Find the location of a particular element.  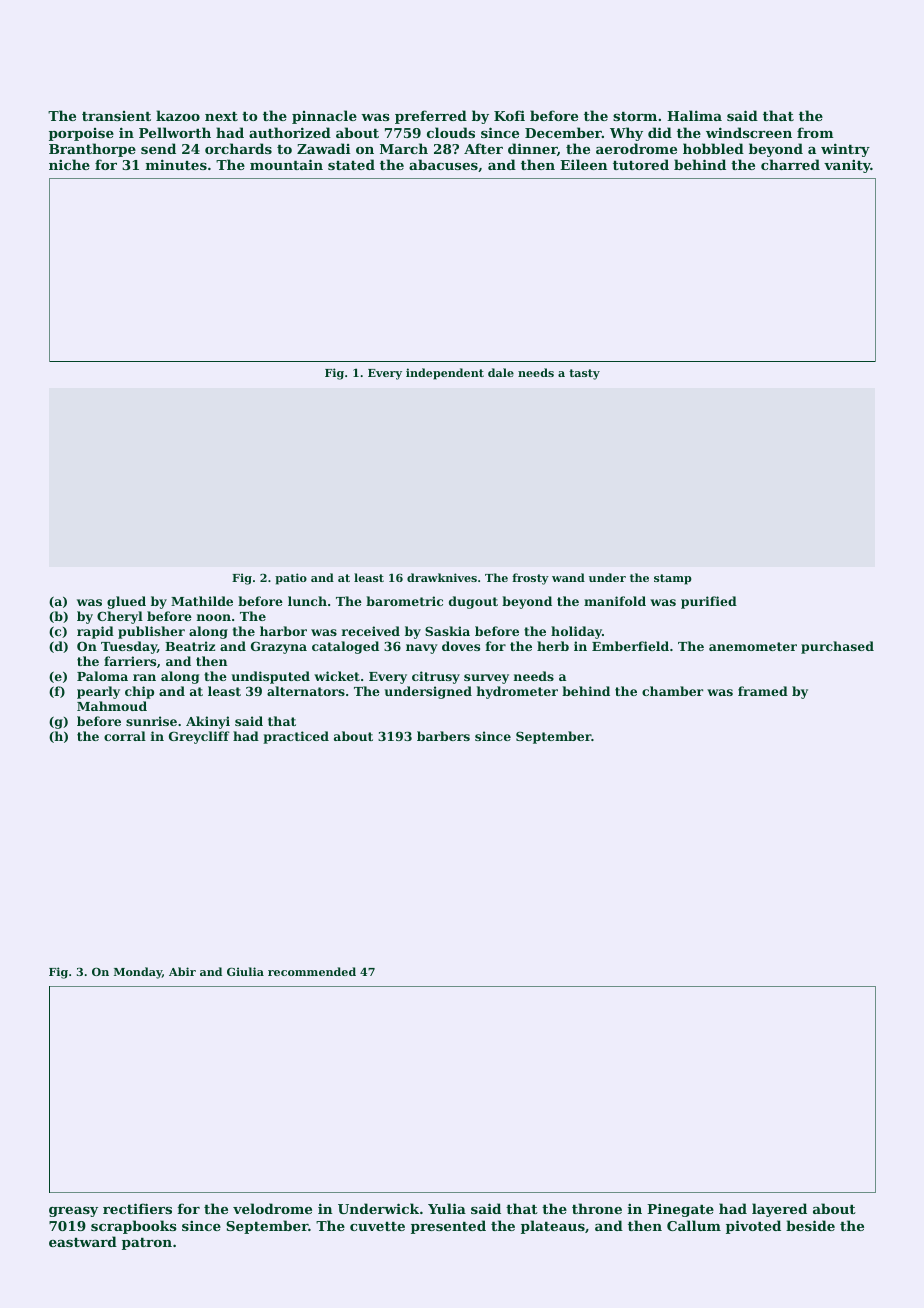

Greycliff is located at coordinates (199, 737).
